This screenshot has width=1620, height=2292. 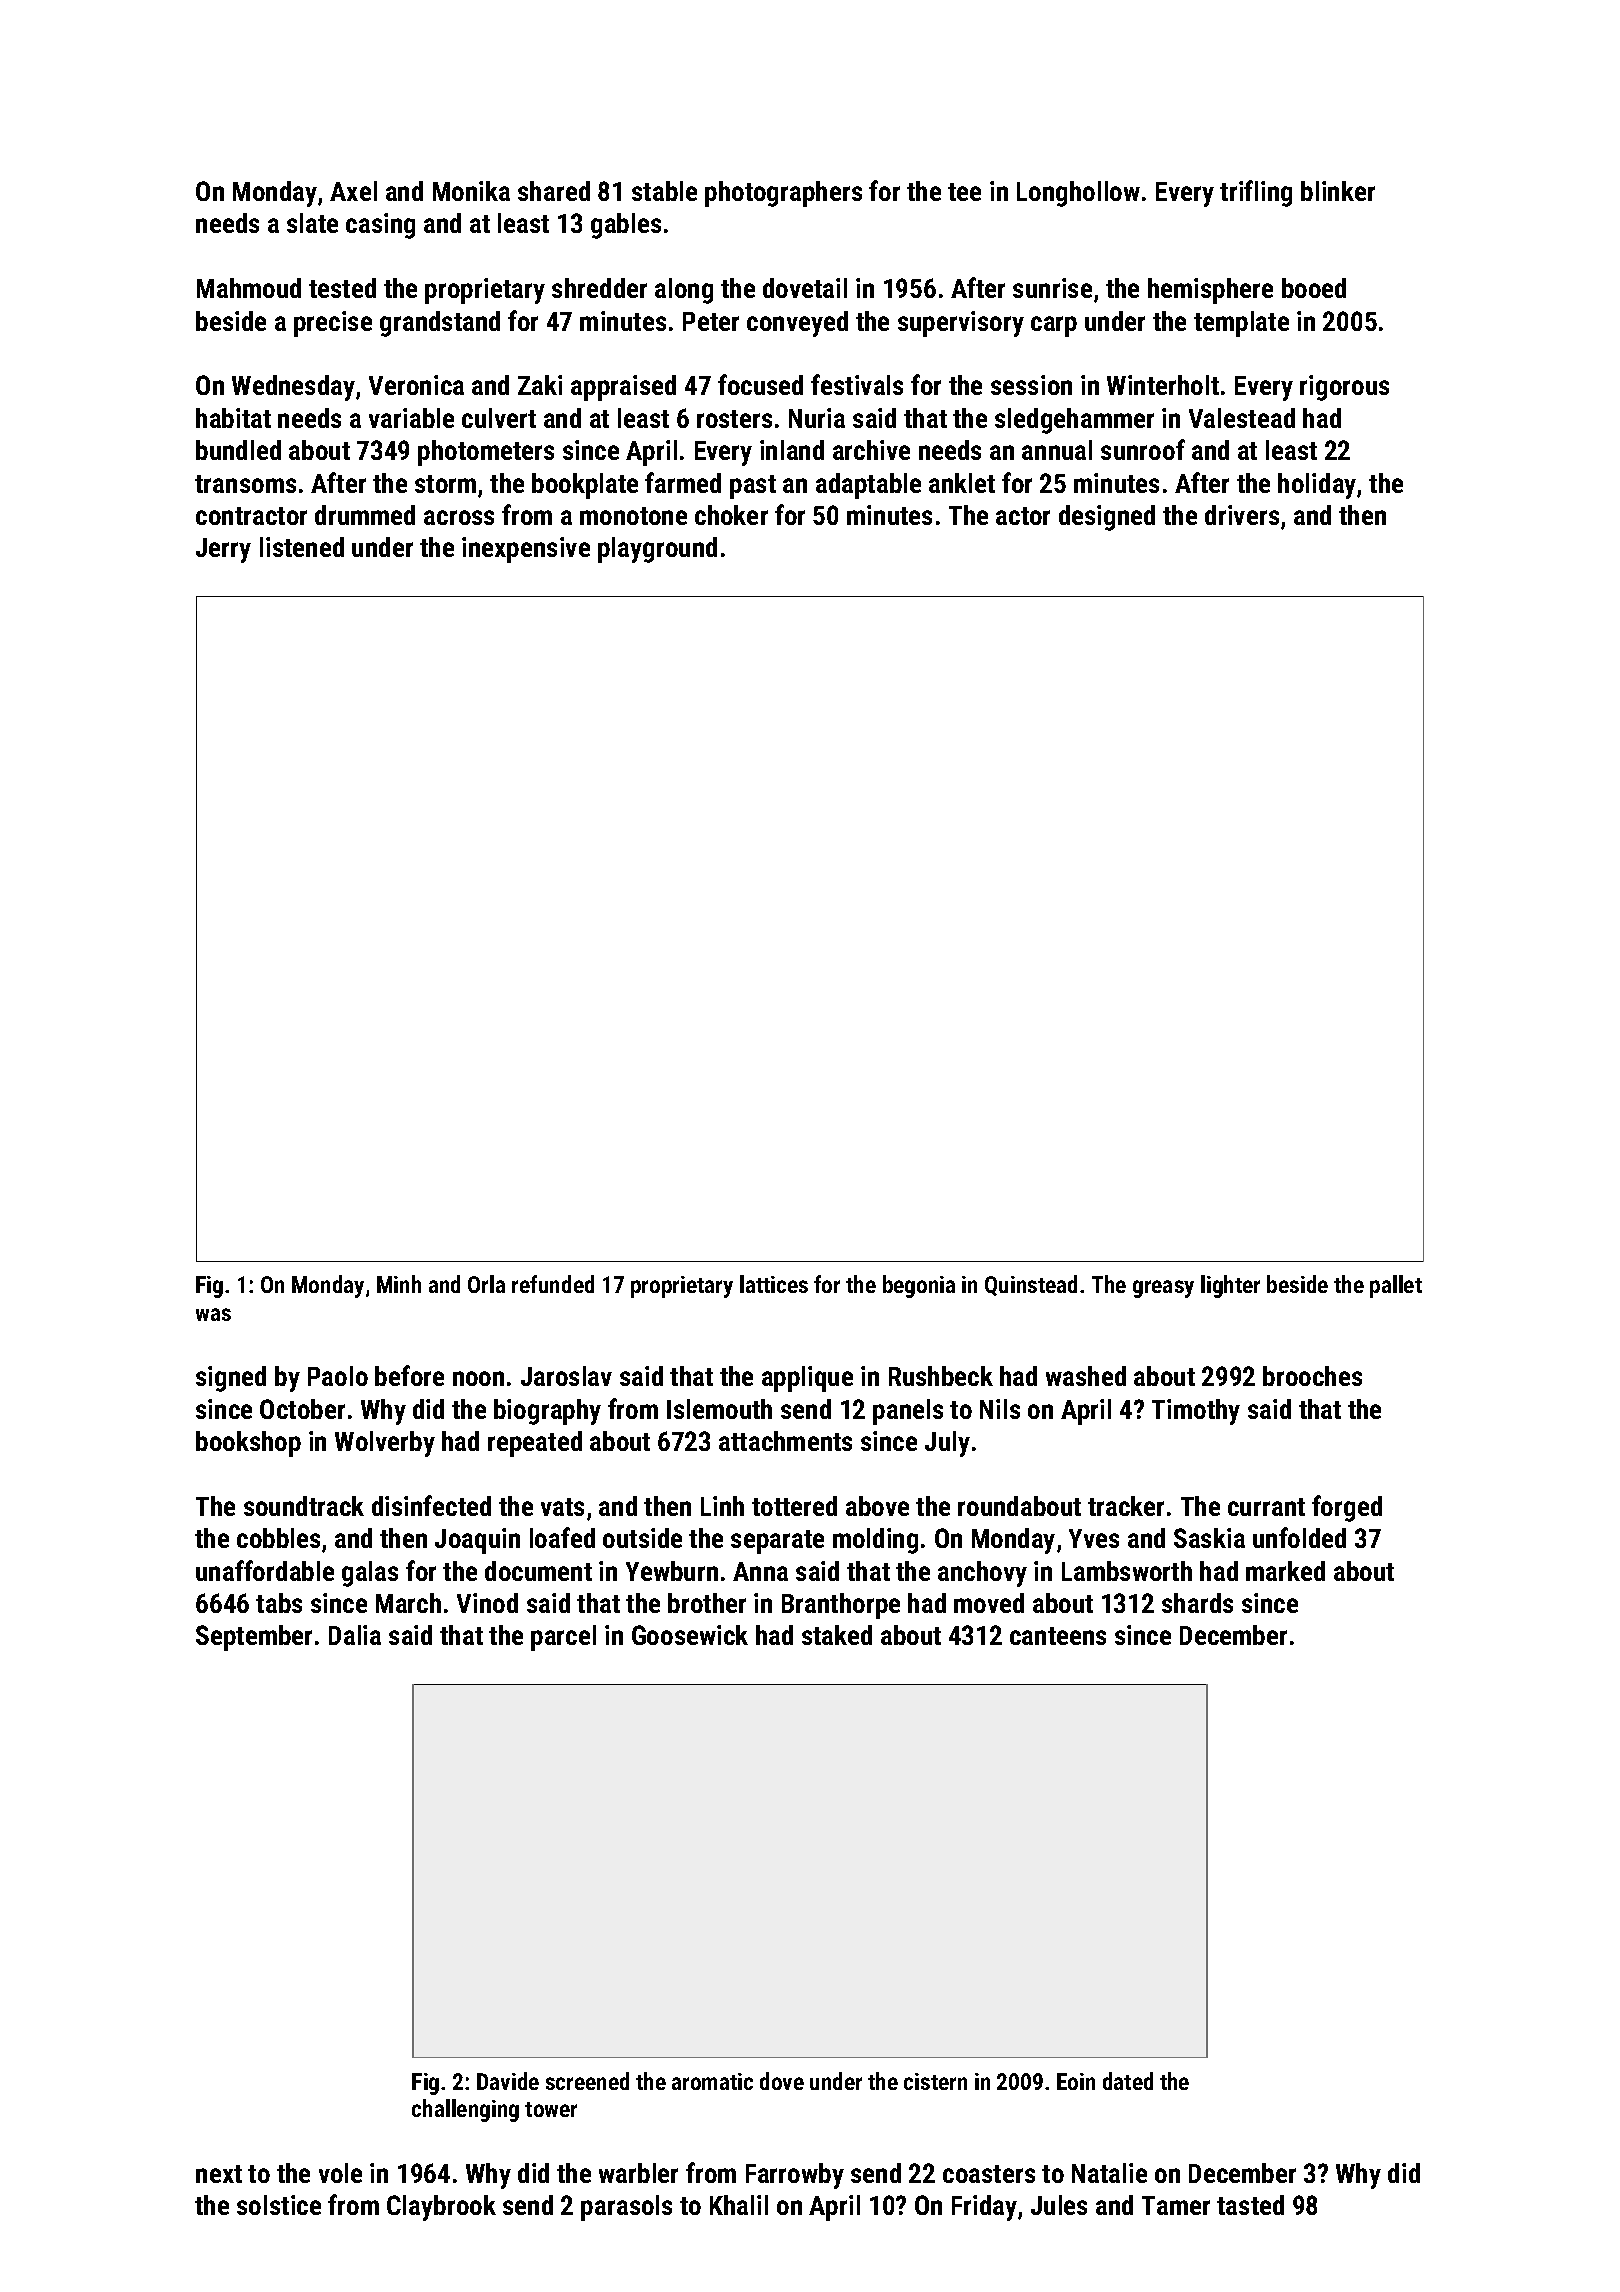 I want to click on blinker, so click(x=1338, y=191).
